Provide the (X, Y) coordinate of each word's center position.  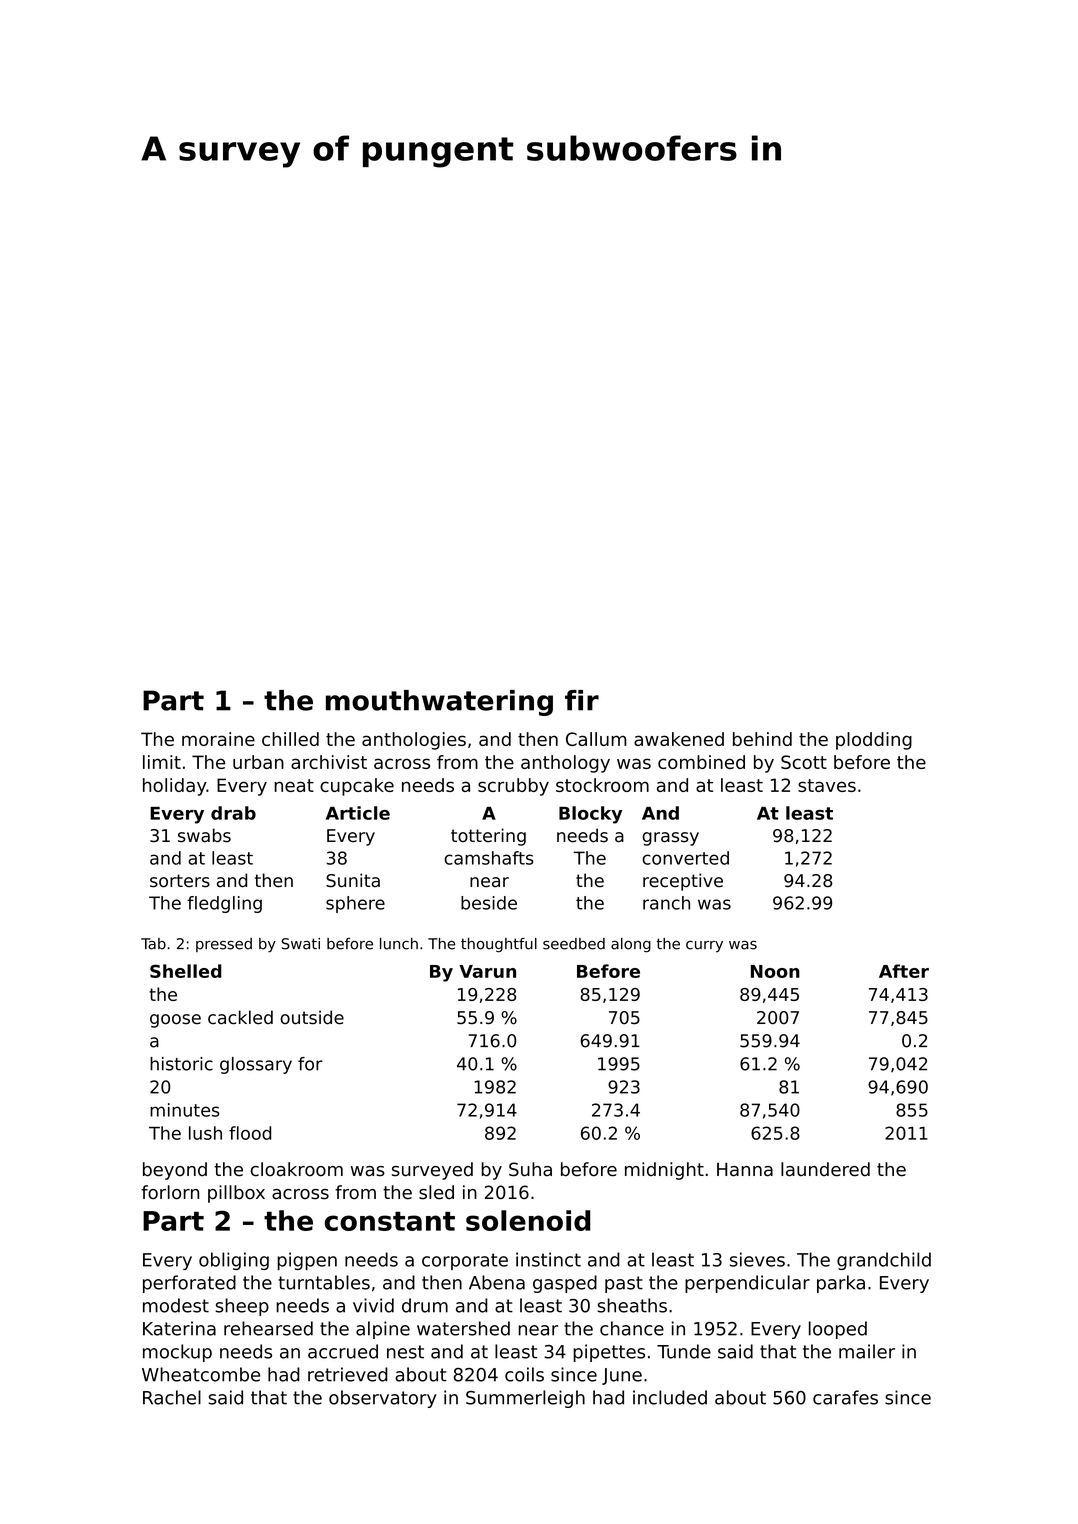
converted (685, 858)
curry (704, 946)
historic (181, 1064)
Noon (775, 971)
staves (827, 785)
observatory (383, 1399)
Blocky (590, 815)
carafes (845, 1397)
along (631, 945)
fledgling (224, 904)
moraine (218, 739)
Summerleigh (525, 1399)
